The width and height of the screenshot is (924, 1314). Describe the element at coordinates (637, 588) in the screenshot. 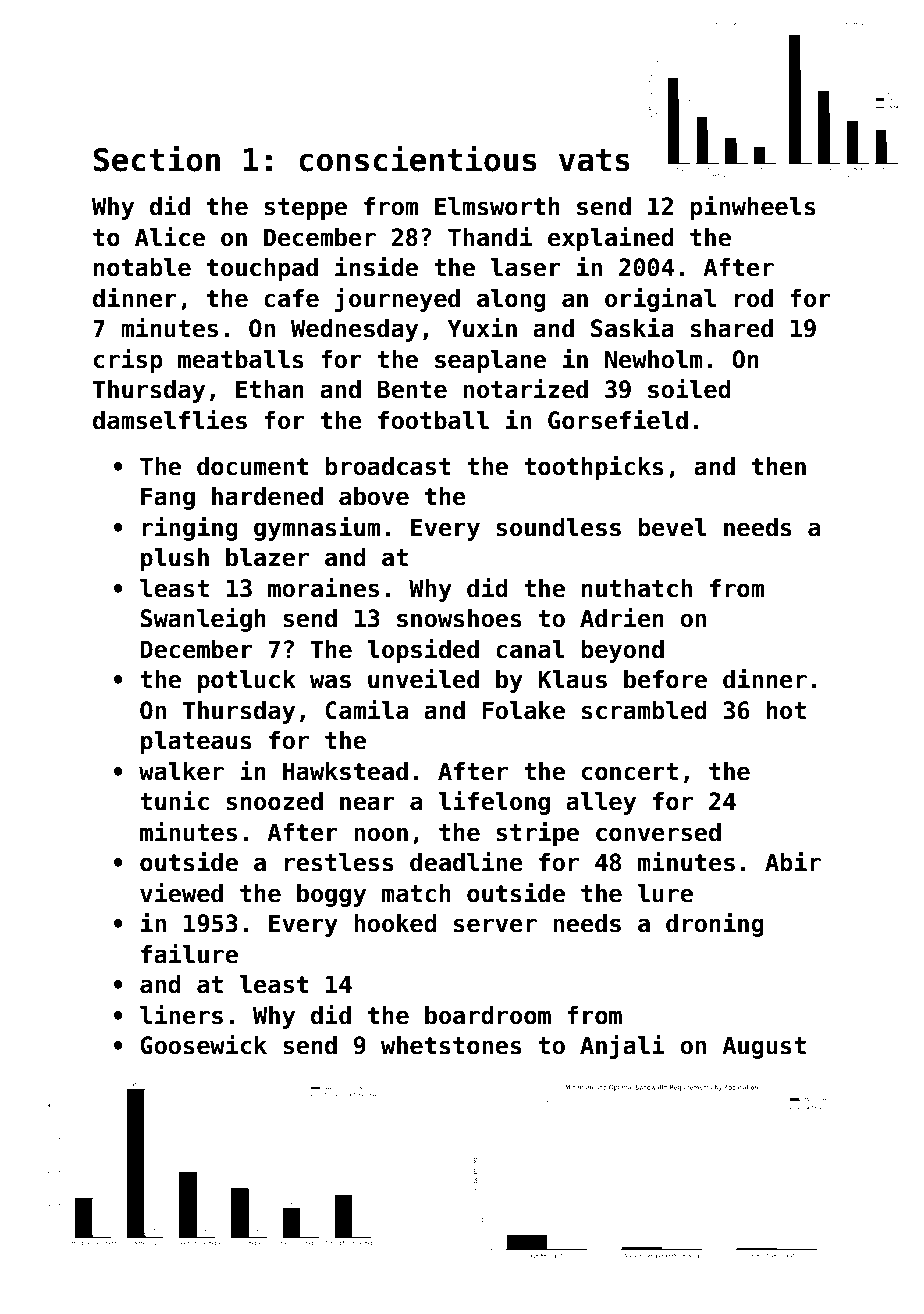

I see `nuthatch` at that location.
